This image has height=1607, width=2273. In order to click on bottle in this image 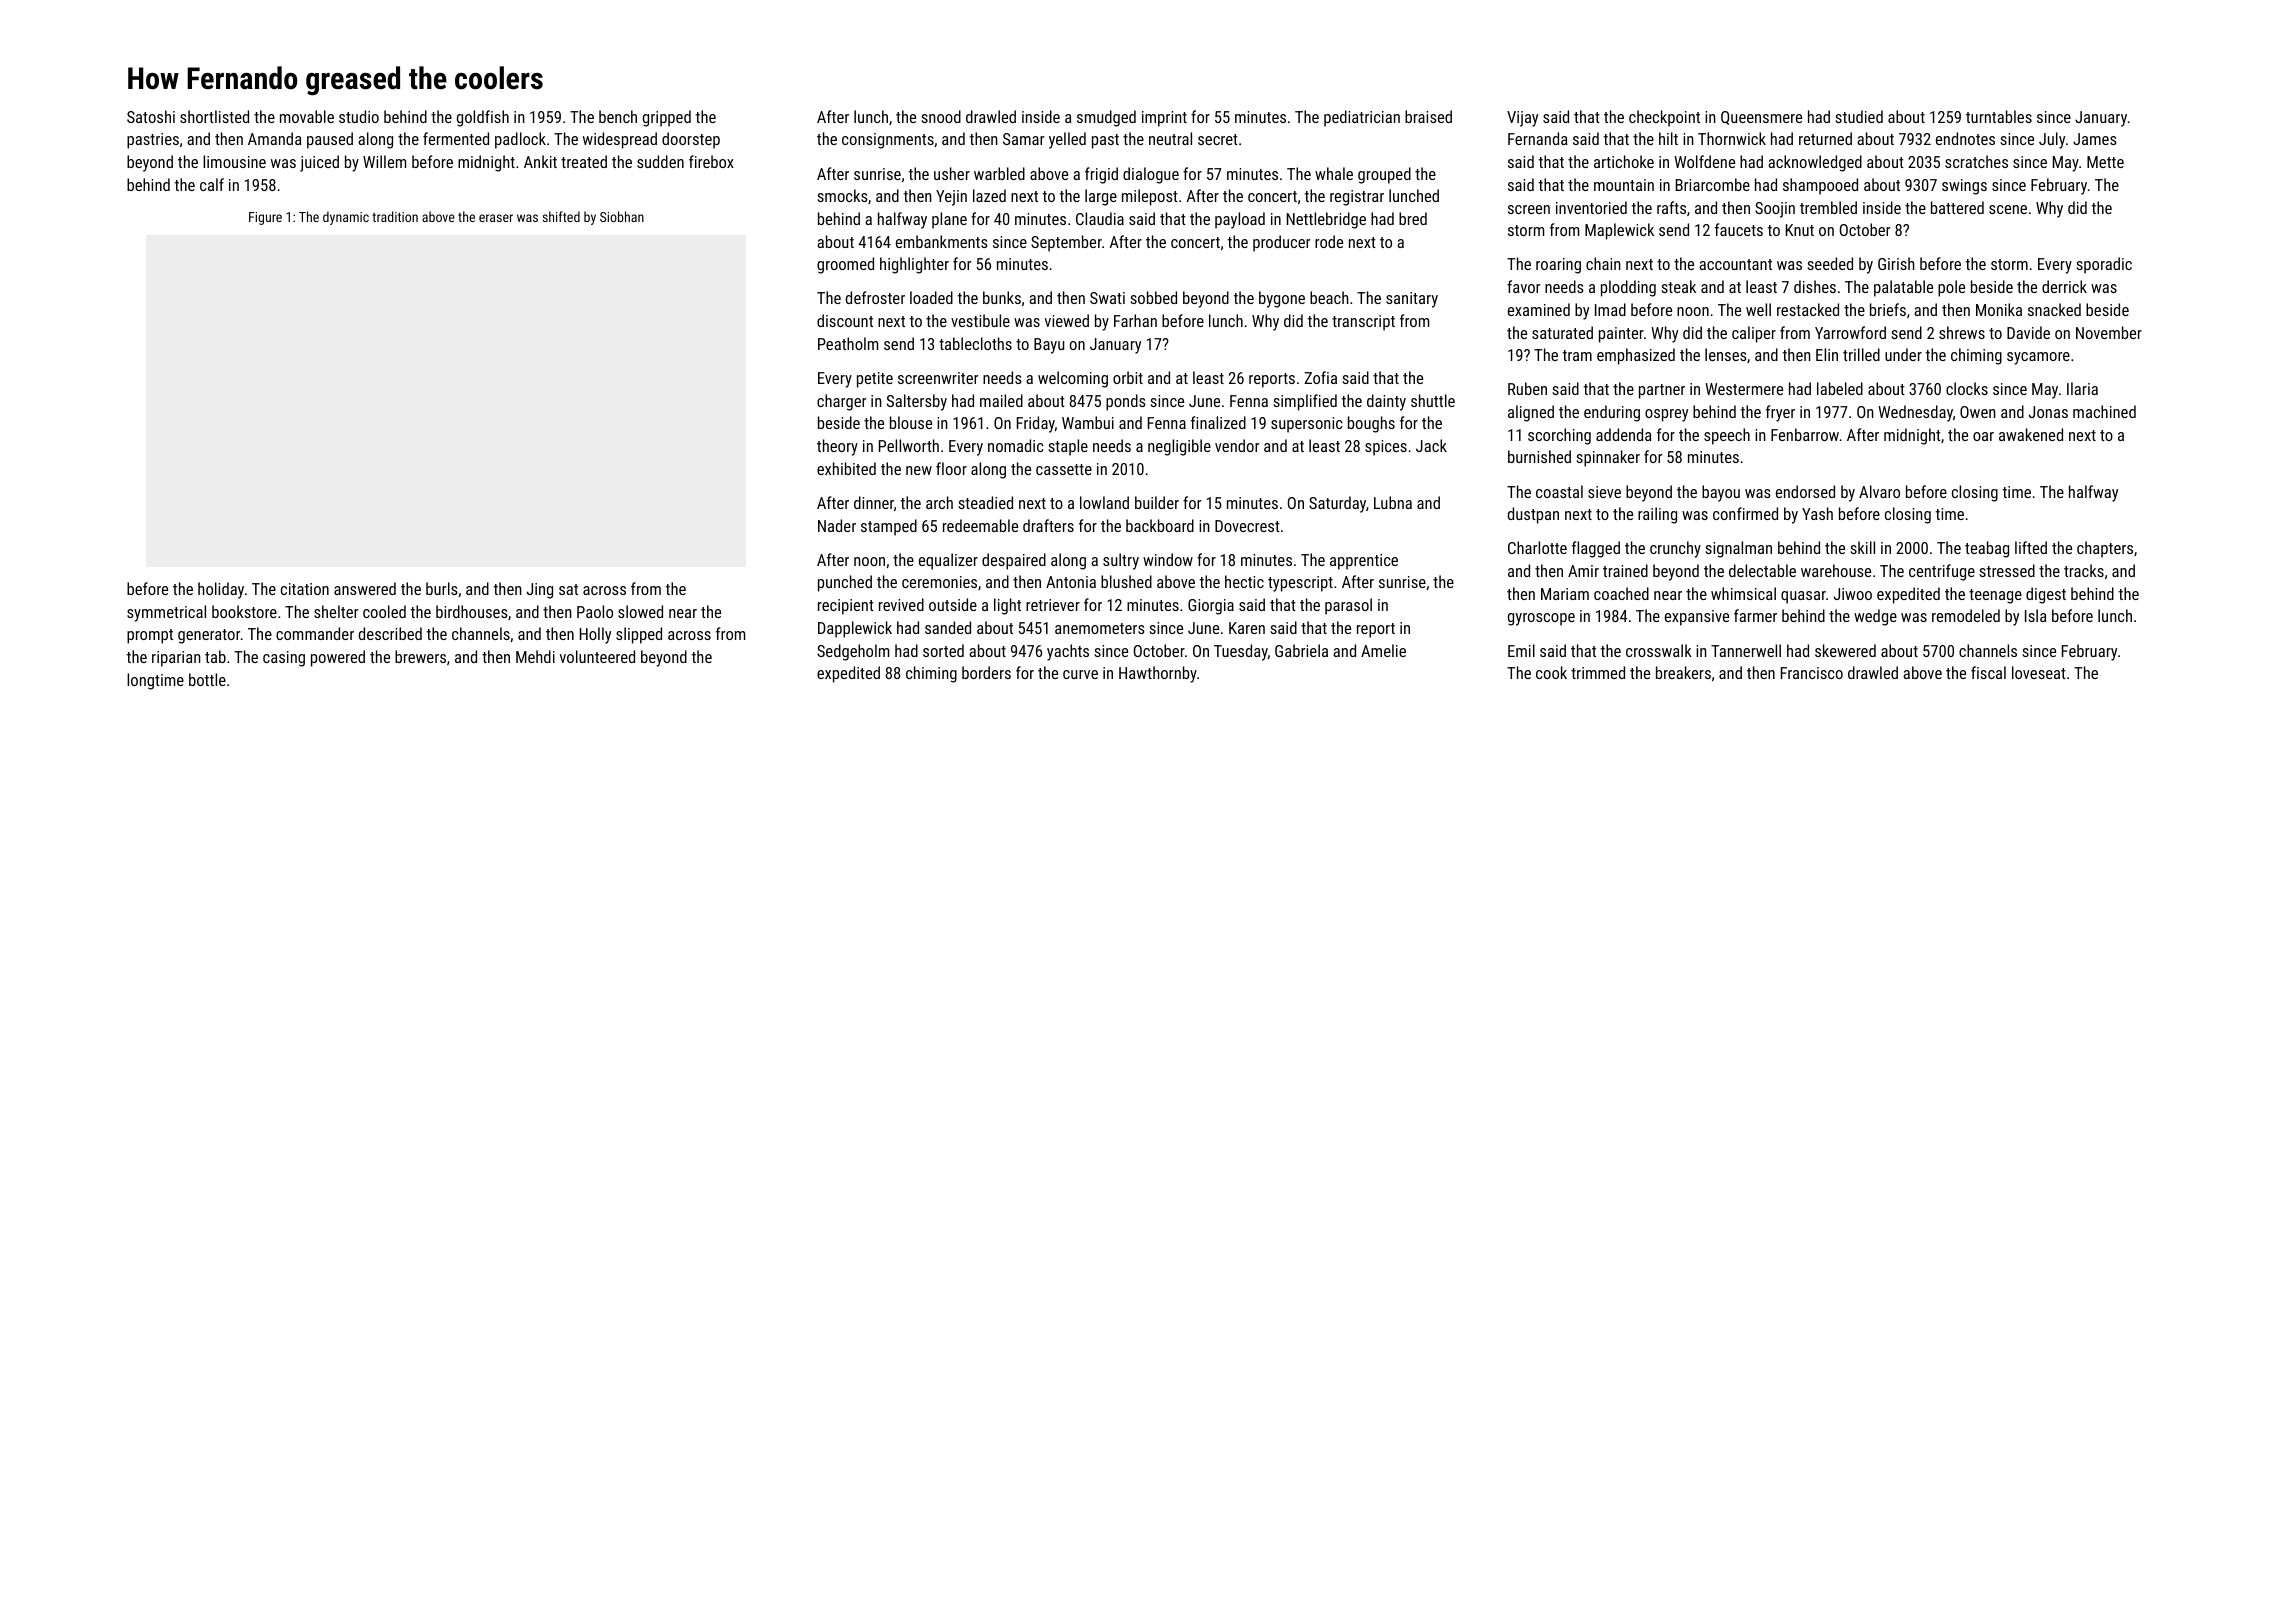, I will do `click(207, 679)`.
